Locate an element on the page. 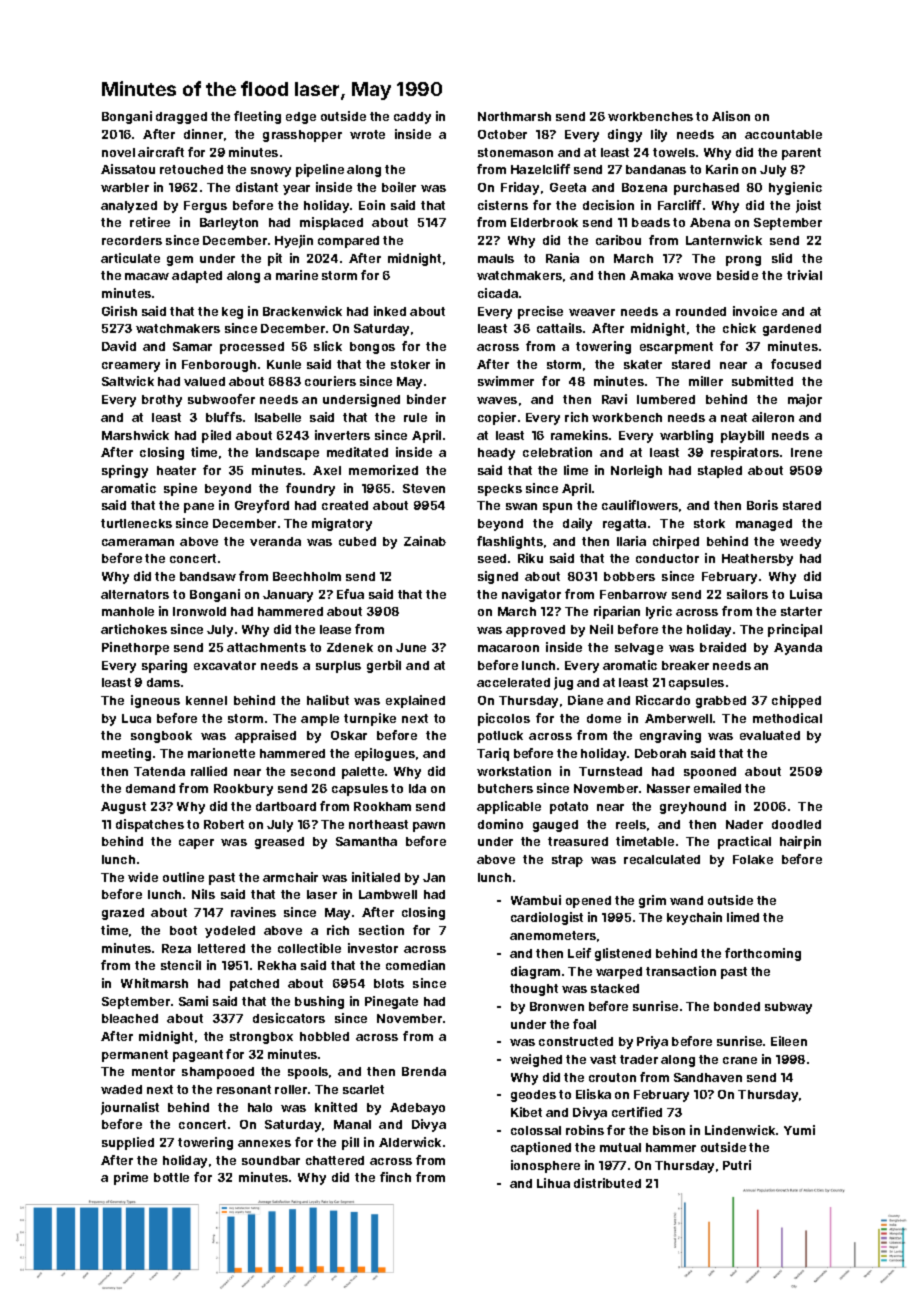 Image resolution: width=924 pixels, height=1308 pixels. dragged is located at coordinates (181, 118).
